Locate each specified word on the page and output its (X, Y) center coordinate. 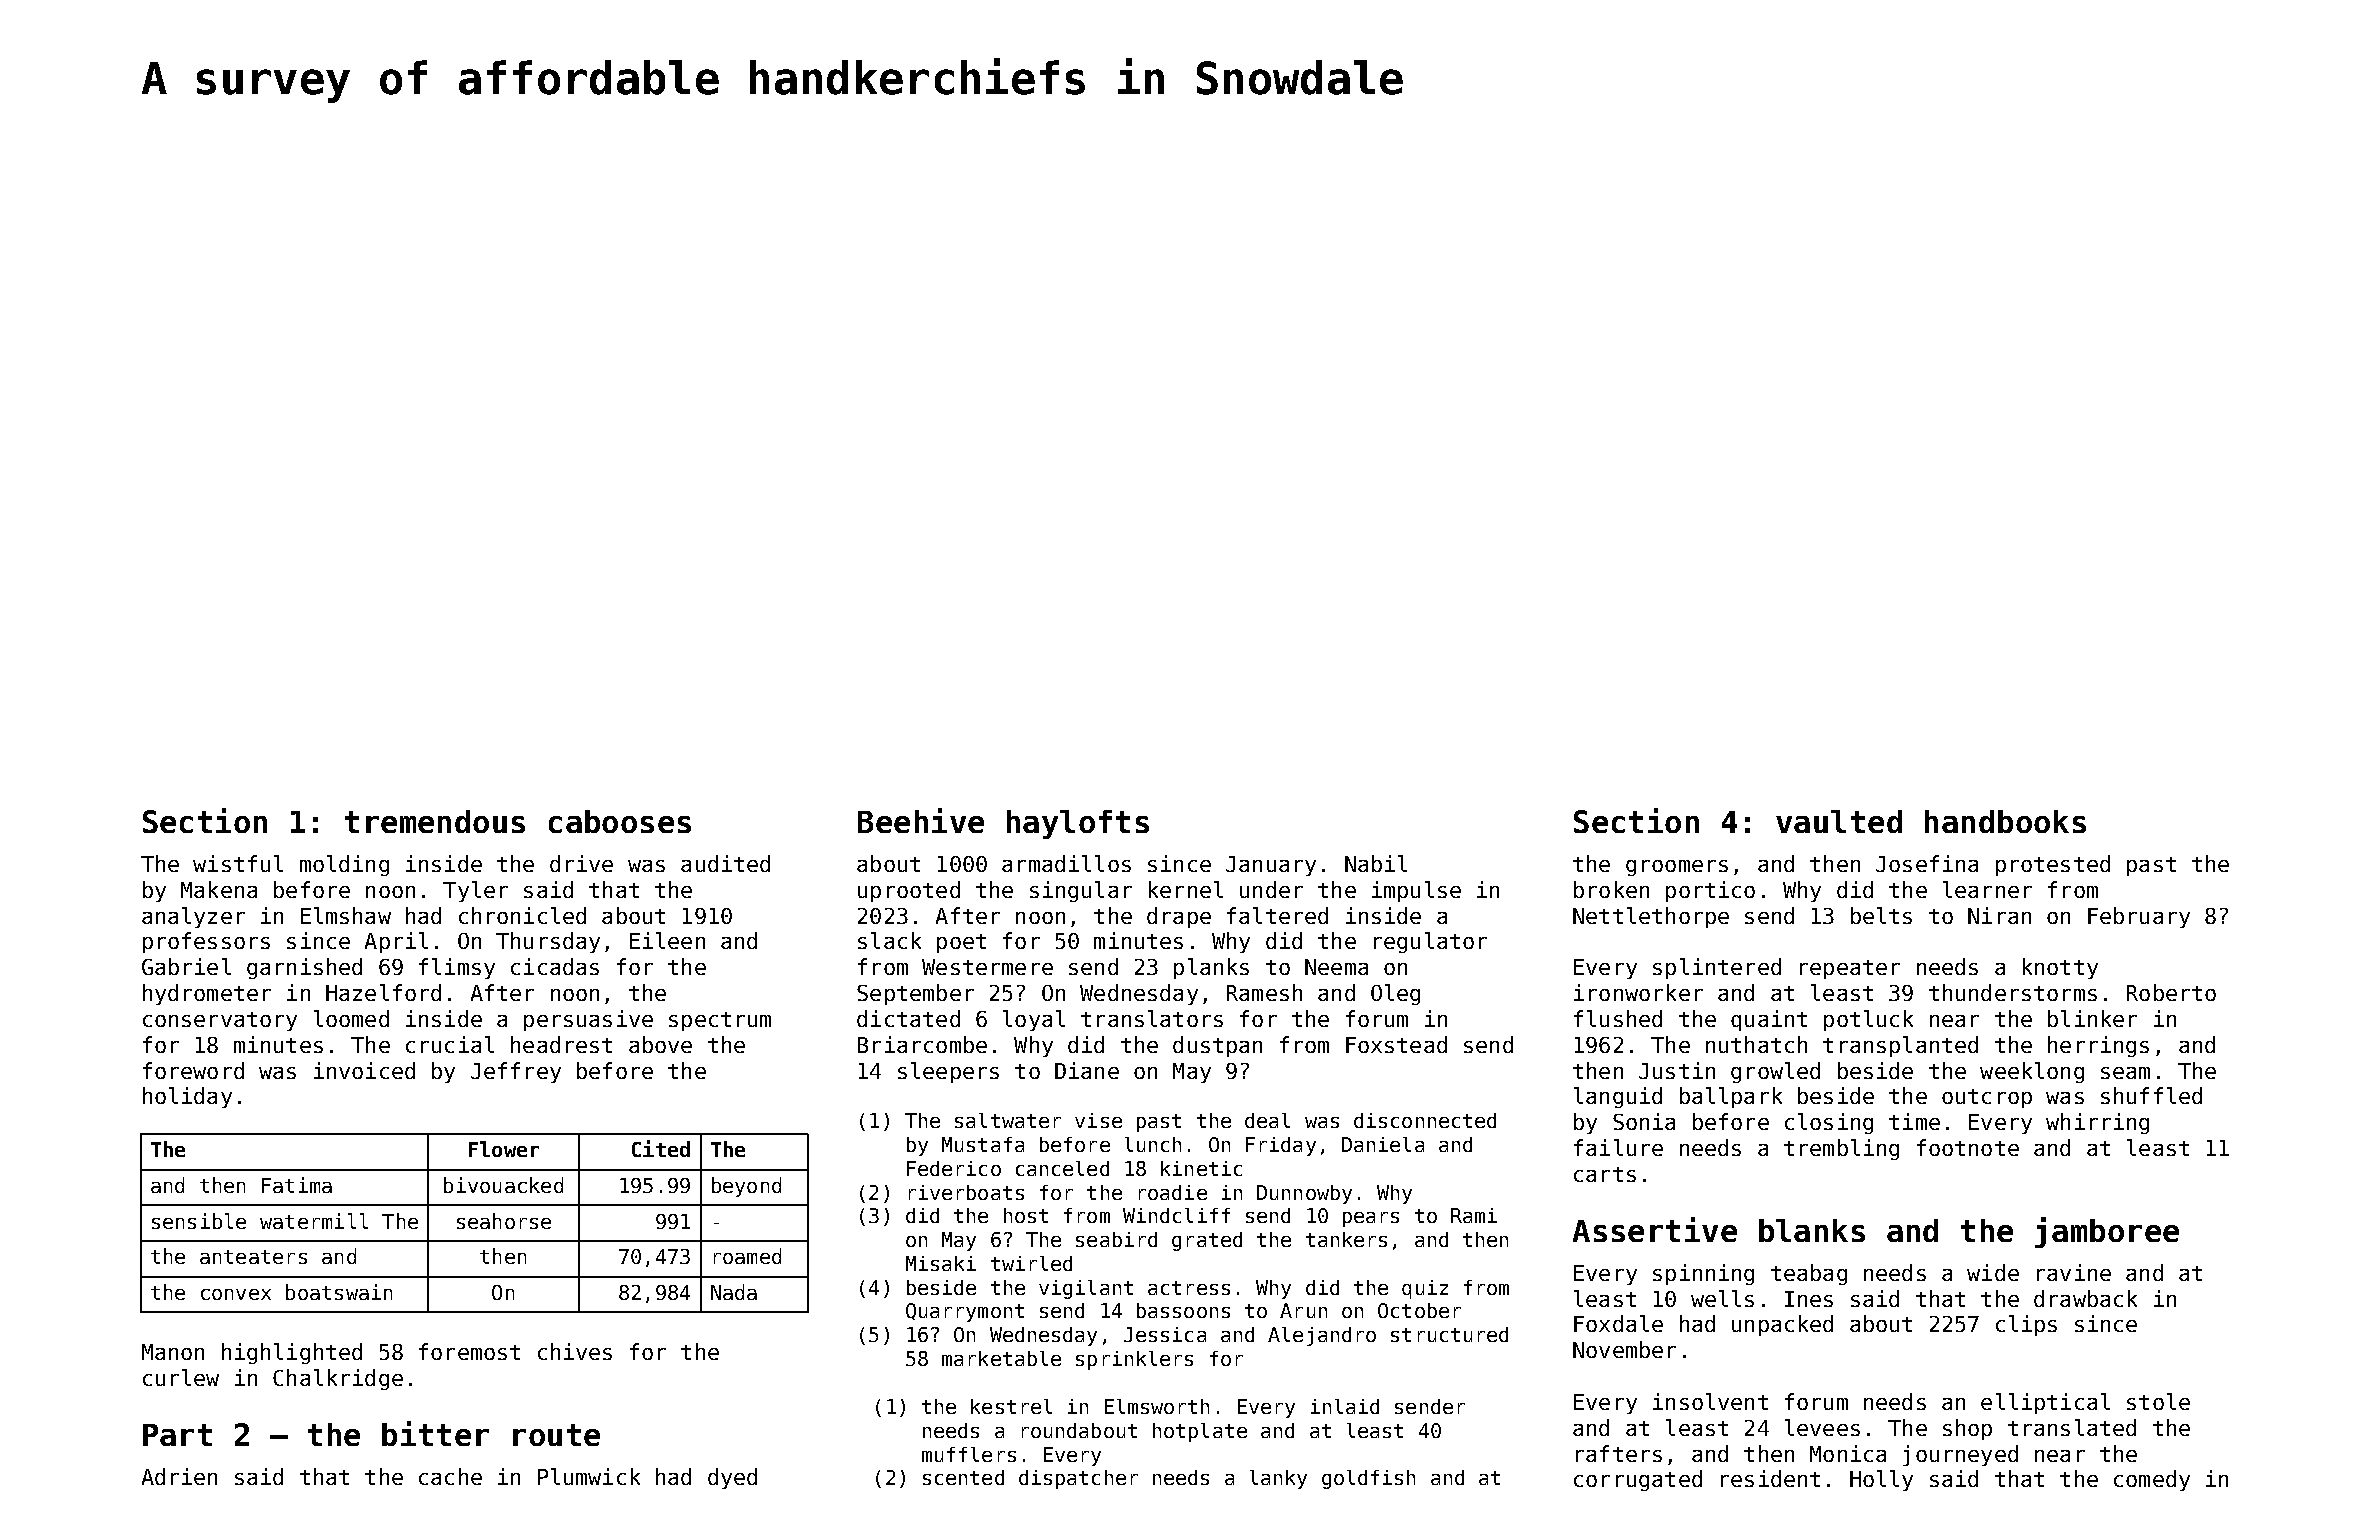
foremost (469, 1351)
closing (1829, 1123)
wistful (238, 863)
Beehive (921, 820)
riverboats (966, 1192)
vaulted (1839, 821)
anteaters (253, 1257)
